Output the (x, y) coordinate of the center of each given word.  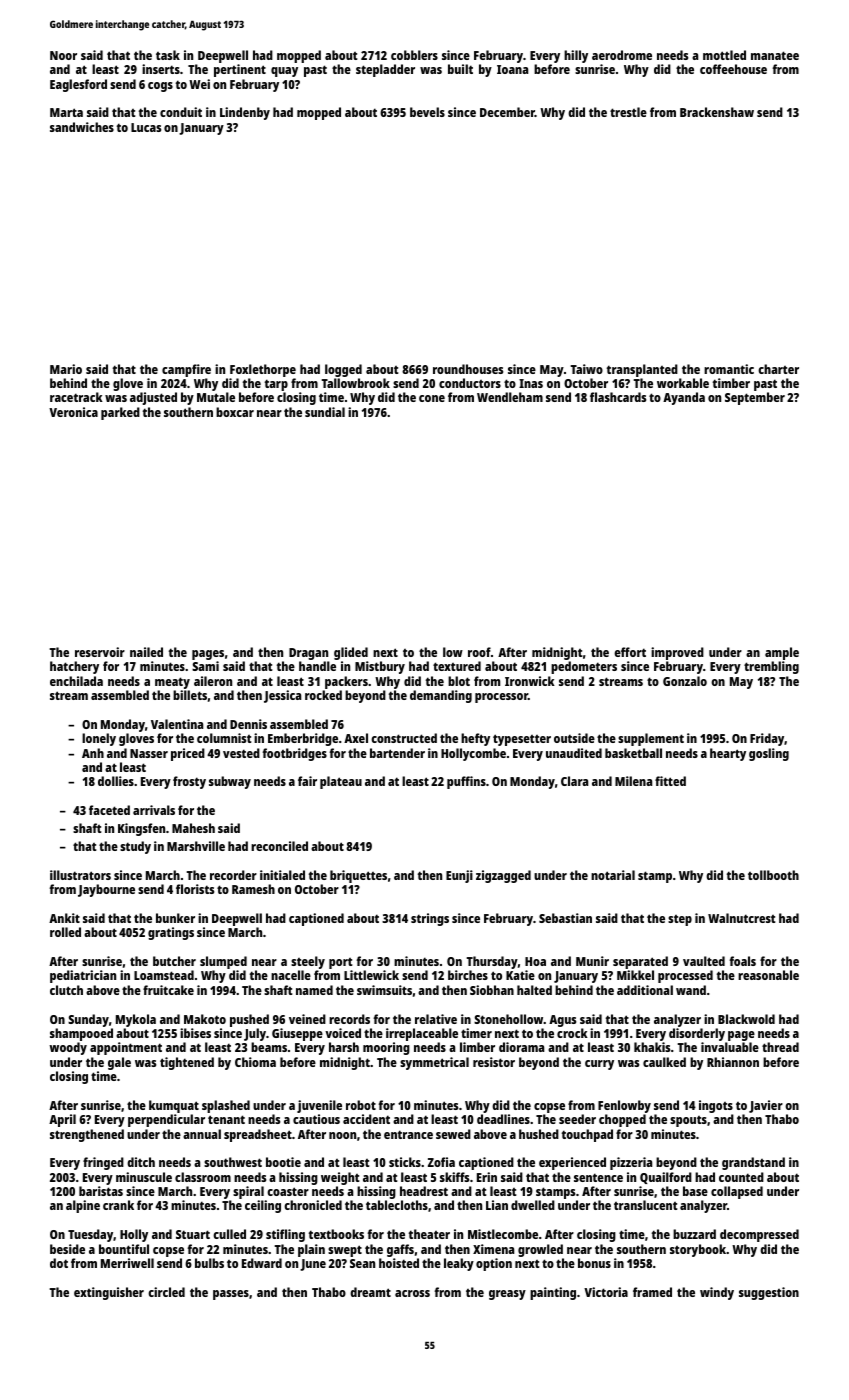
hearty (728, 754)
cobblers (414, 55)
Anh (93, 753)
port (341, 963)
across (412, 1293)
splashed (226, 1106)
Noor (63, 55)
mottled (724, 55)
